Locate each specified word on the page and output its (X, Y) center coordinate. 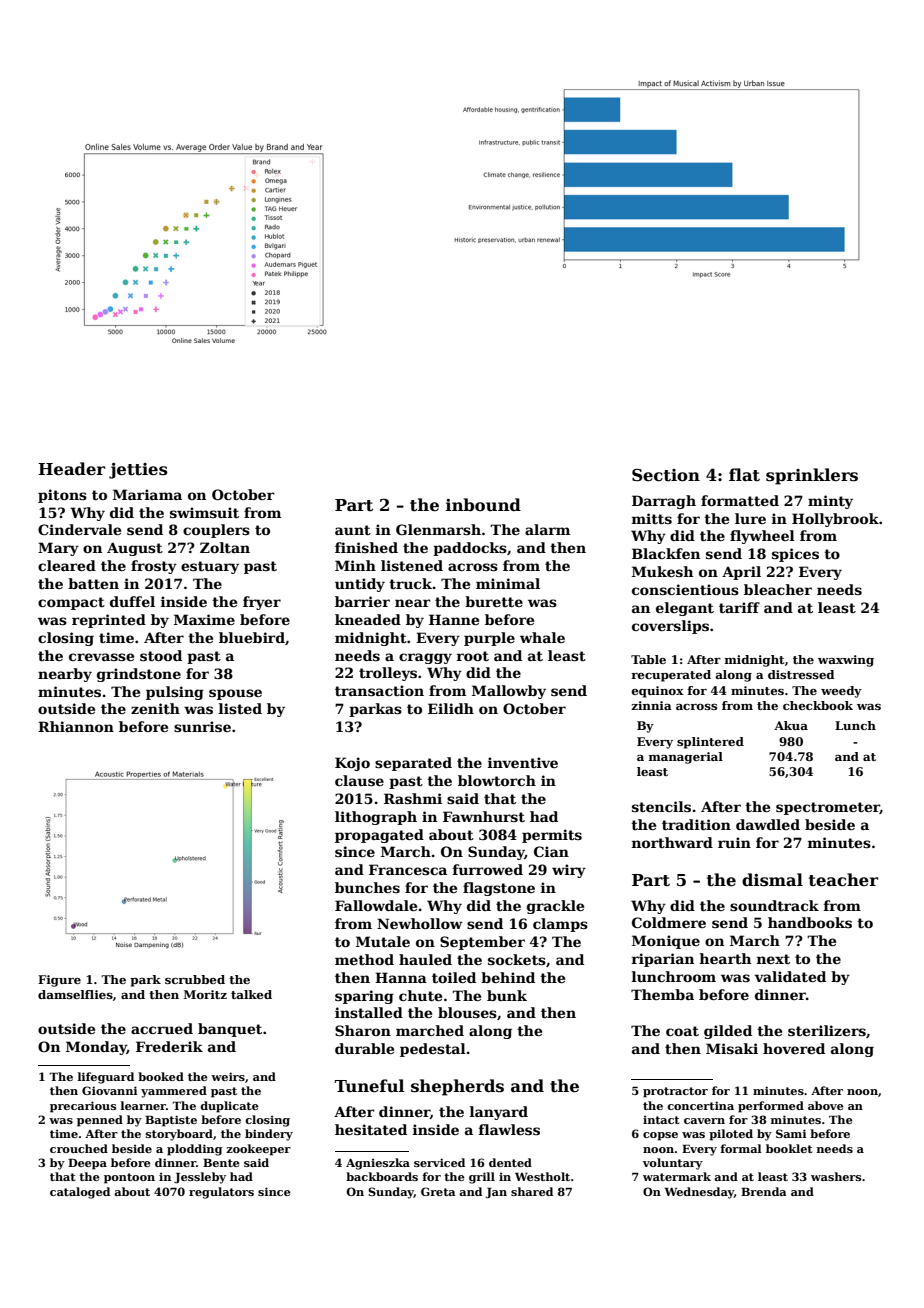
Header (71, 469)
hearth (725, 958)
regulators (221, 1193)
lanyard (499, 1113)
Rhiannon (76, 726)
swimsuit (204, 512)
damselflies (75, 994)
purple (489, 639)
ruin (734, 842)
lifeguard (105, 1078)
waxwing (846, 661)
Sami (791, 1133)
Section (666, 475)
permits (552, 836)
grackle (555, 907)
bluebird (252, 637)
